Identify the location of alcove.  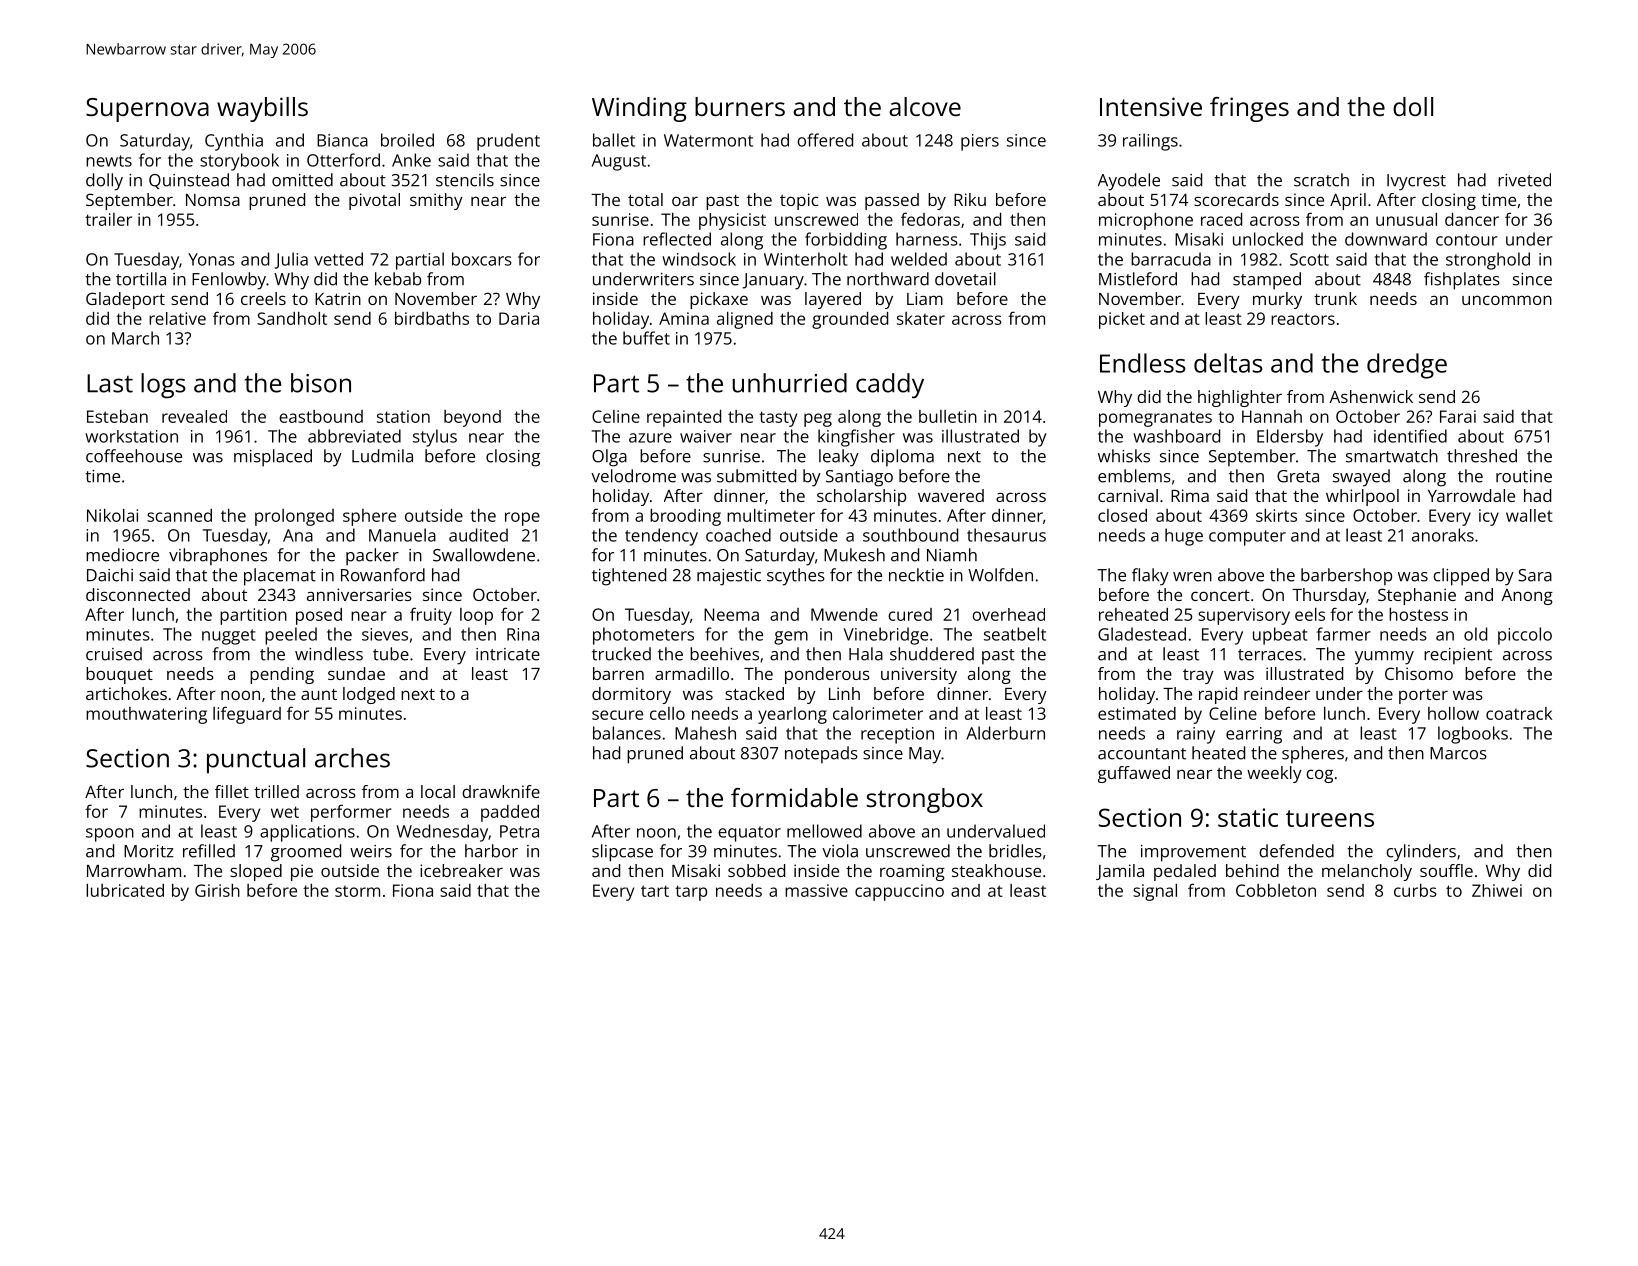
(925, 106).
